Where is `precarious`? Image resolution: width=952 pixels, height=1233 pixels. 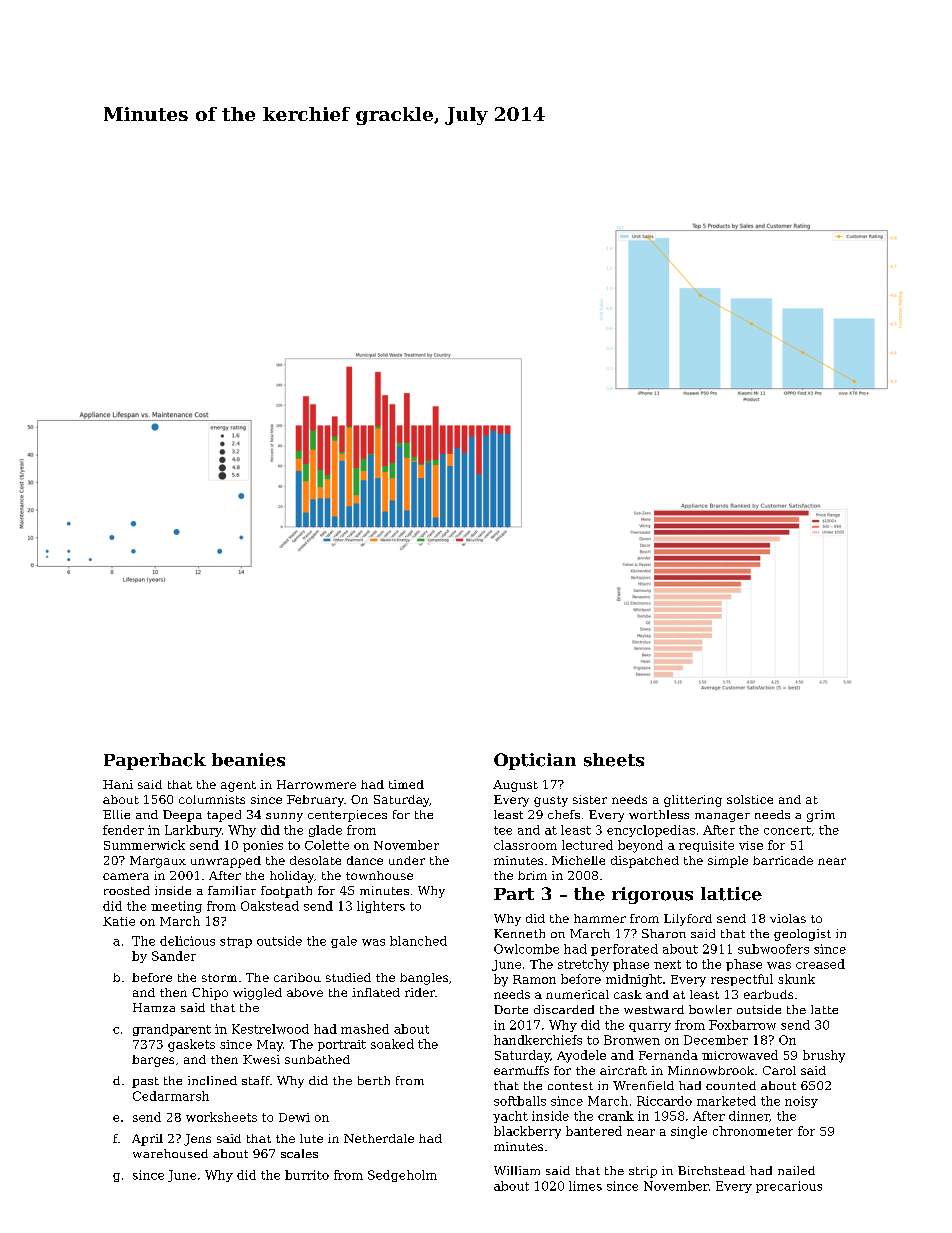
precarious is located at coordinates (789, 1187).
